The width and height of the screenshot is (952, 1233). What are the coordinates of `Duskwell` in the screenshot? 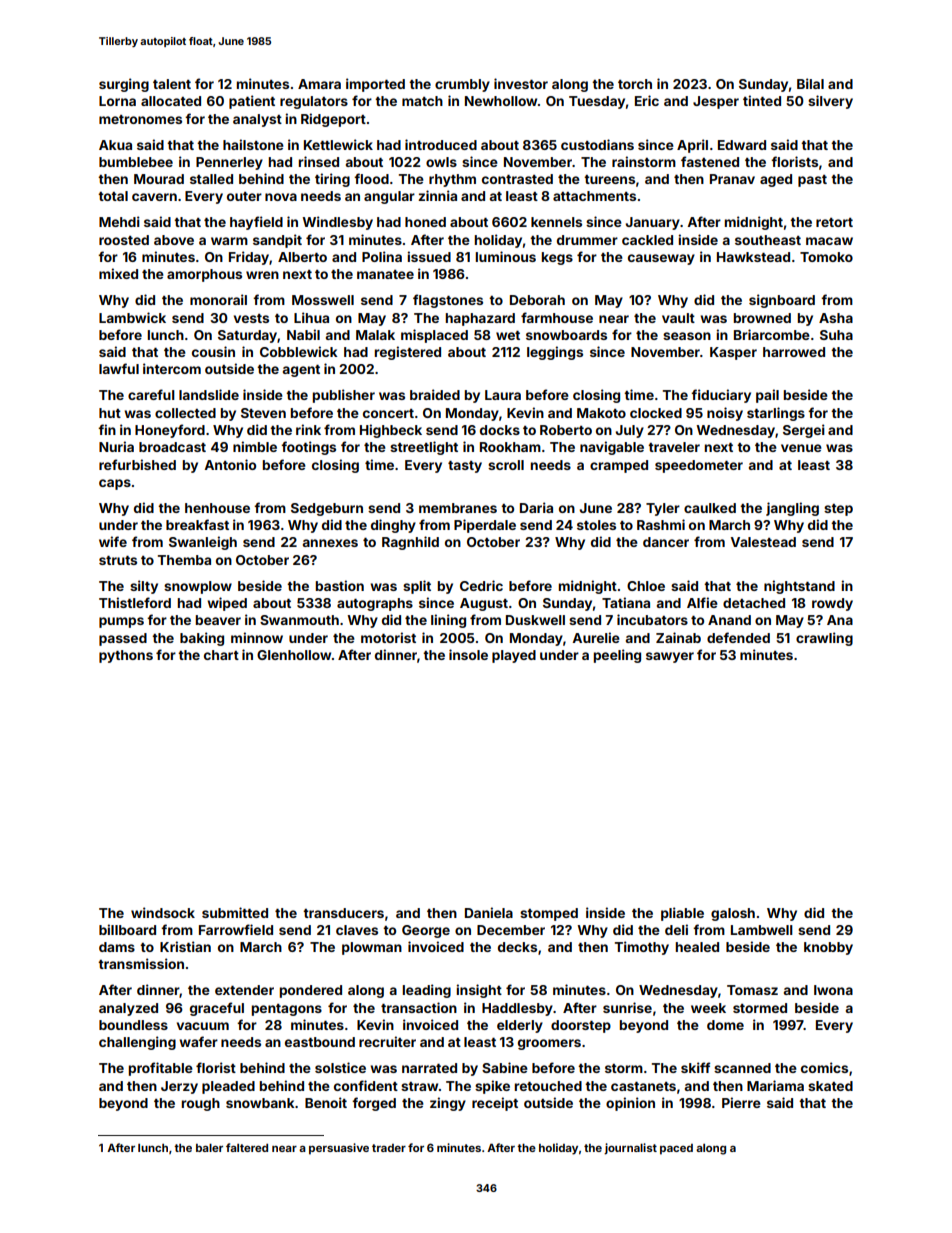 It's located at (535, 620).
